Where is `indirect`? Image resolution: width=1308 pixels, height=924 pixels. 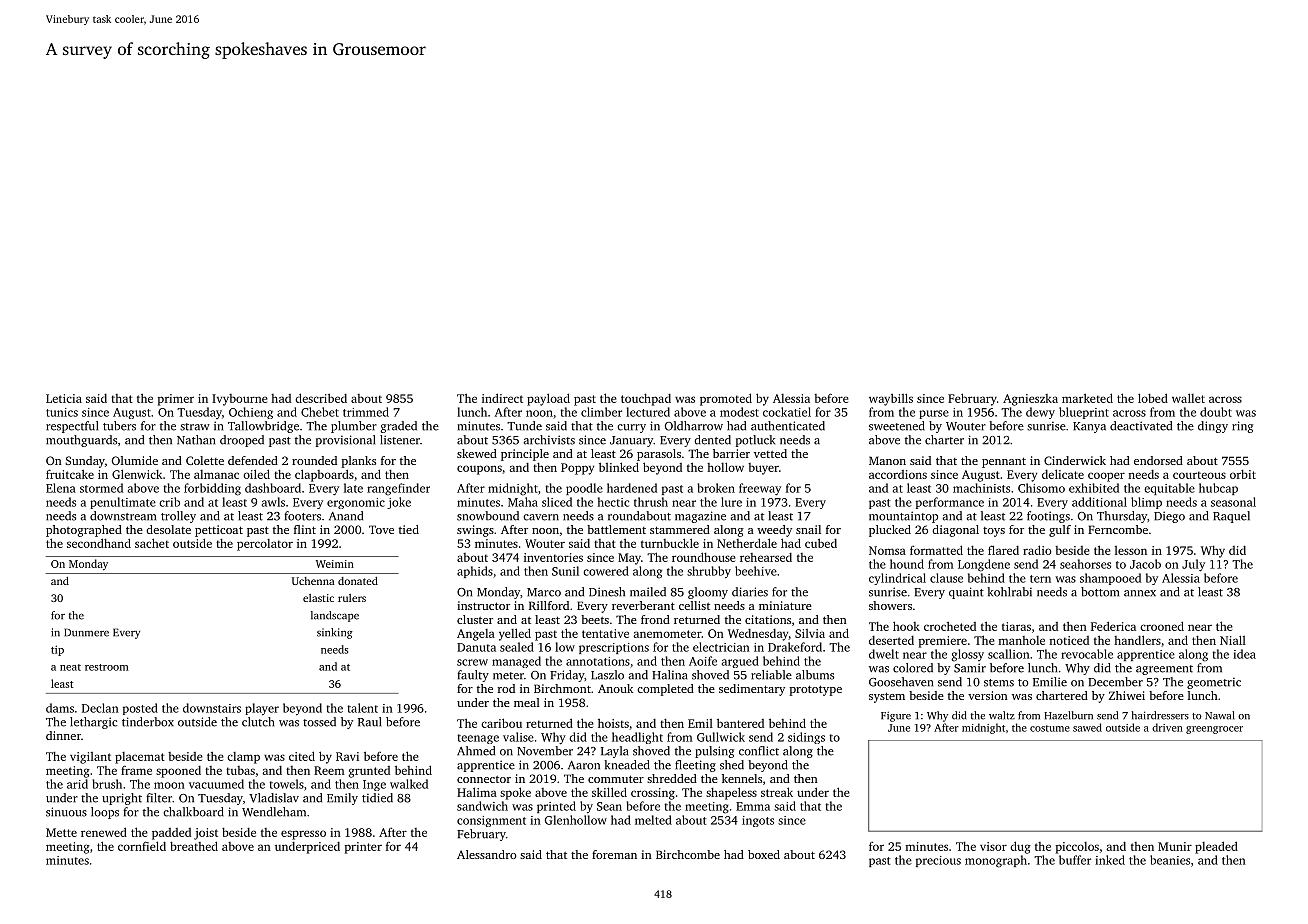
indirect is located at coordinates (502, 398).
